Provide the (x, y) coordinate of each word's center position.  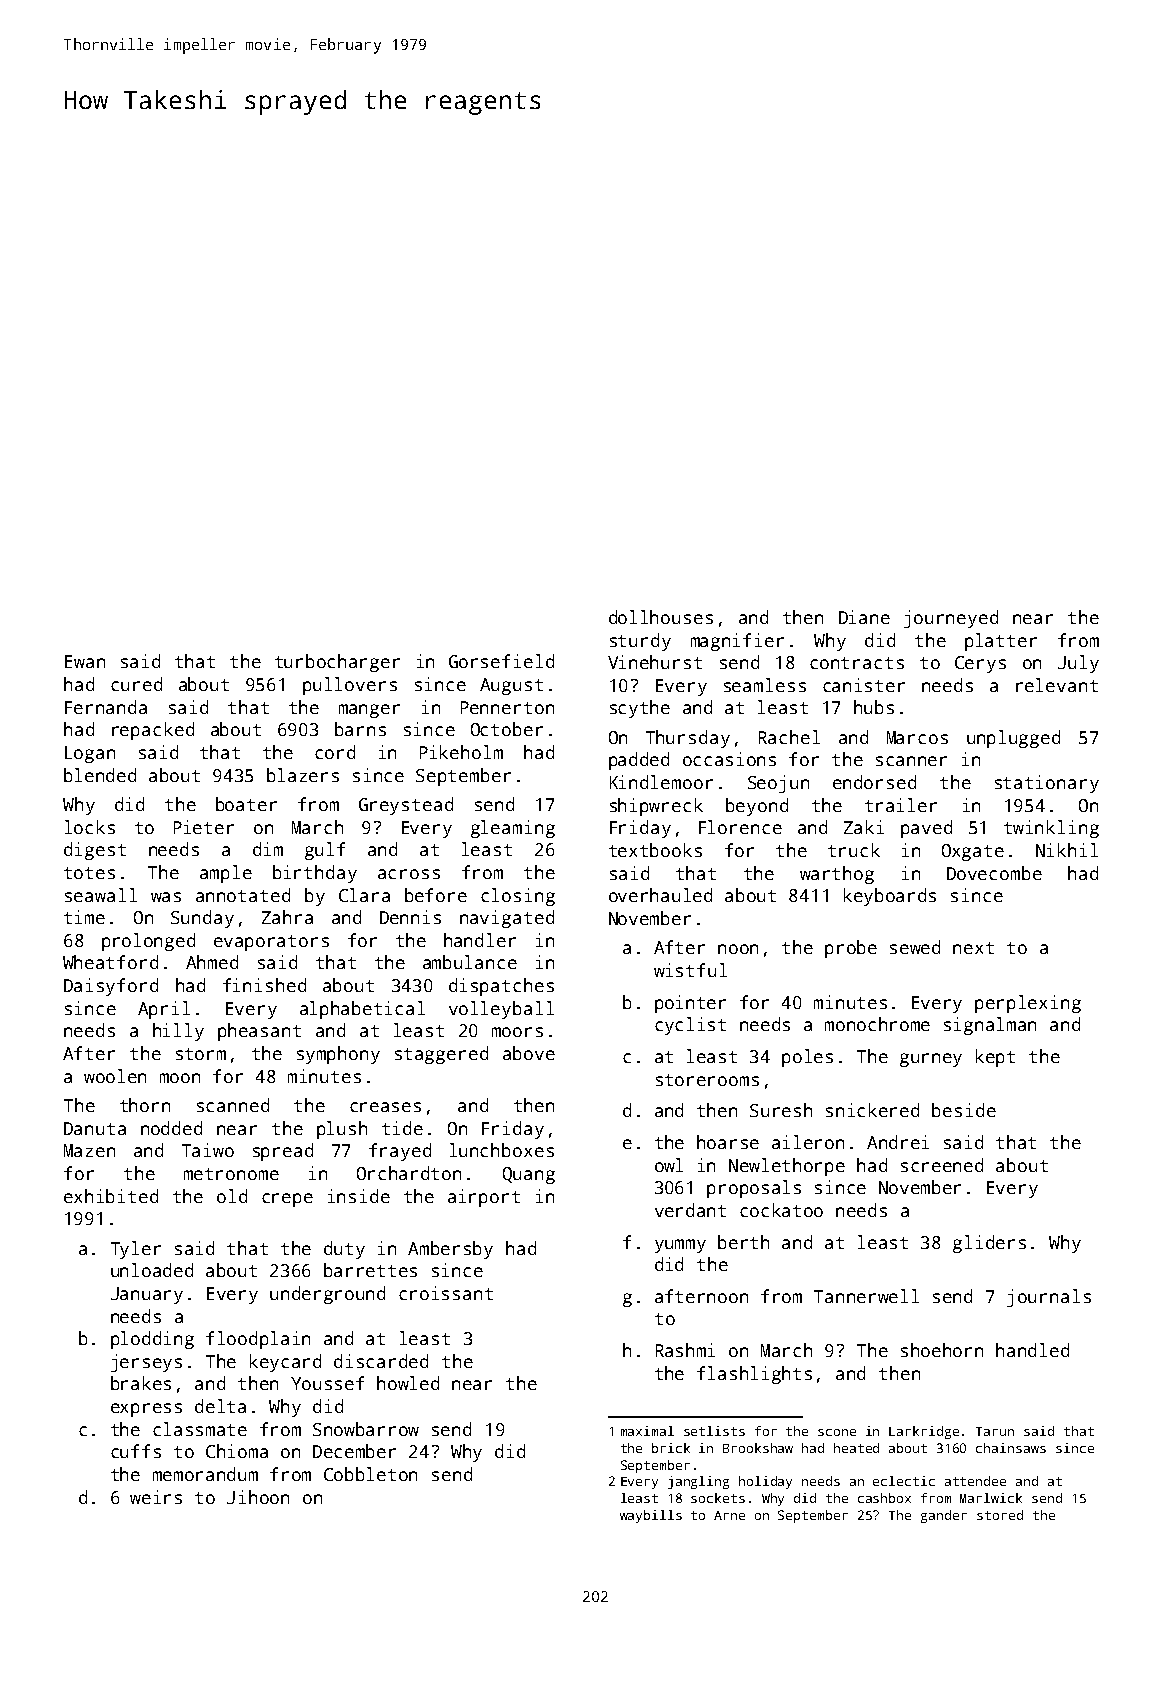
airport (484, 1198)
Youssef (327, 1383)
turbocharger (337, 663)
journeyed (951, 619)
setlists (714, 1431)
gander (944, 1516)
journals (1049, 1298)
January (147, 1295)
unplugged (1013, 739)
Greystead (406, 806)
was (166, 897)
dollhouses (661, 617)
